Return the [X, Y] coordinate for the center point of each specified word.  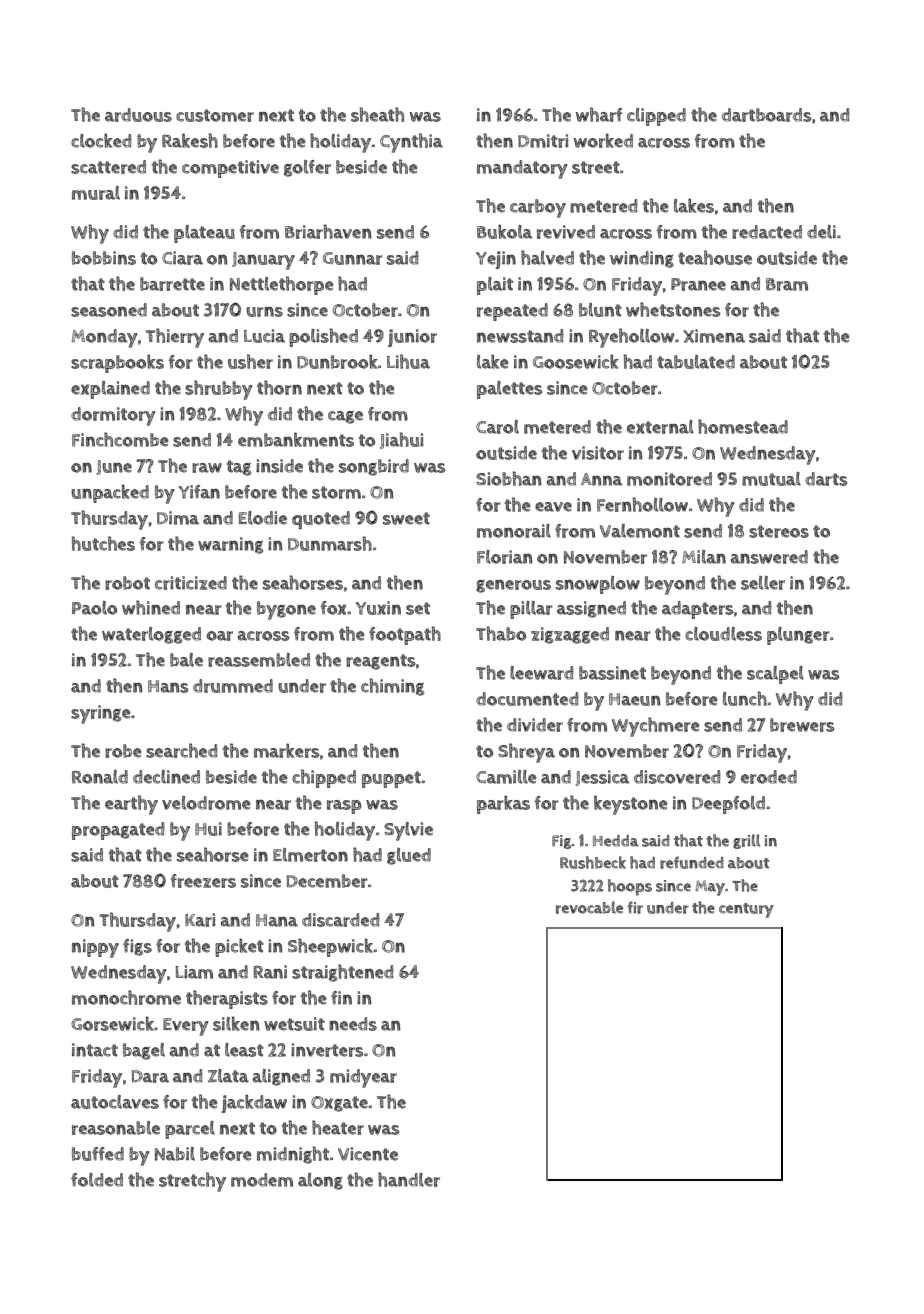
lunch [745, 698]
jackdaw [254, 1103]
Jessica [603, 778]
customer [215, 115]
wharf [599, 114]
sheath [377, 114]
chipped [324, 778]
